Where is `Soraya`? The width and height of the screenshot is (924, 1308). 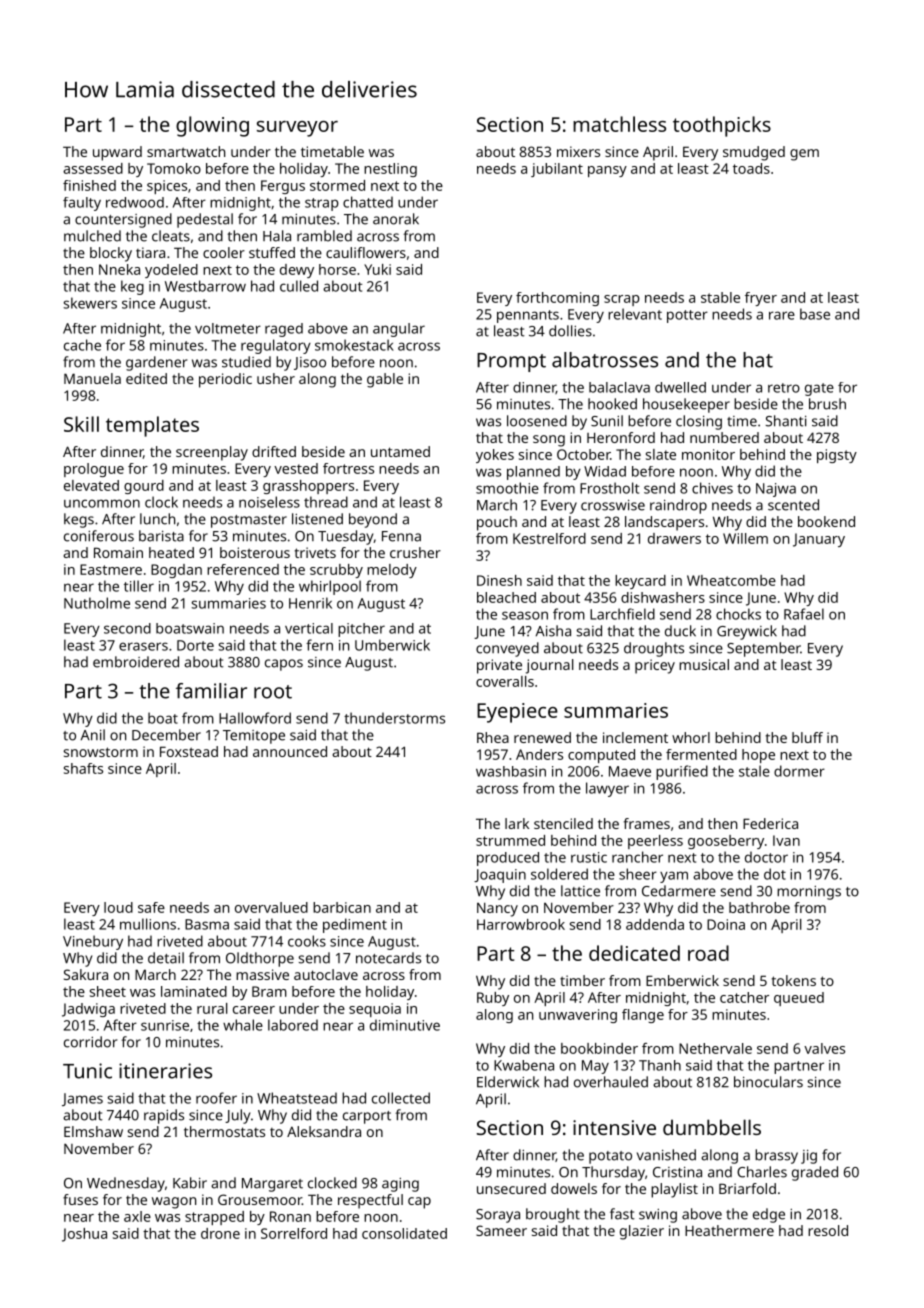 Soraya is located at coordinates (498, 1216).
